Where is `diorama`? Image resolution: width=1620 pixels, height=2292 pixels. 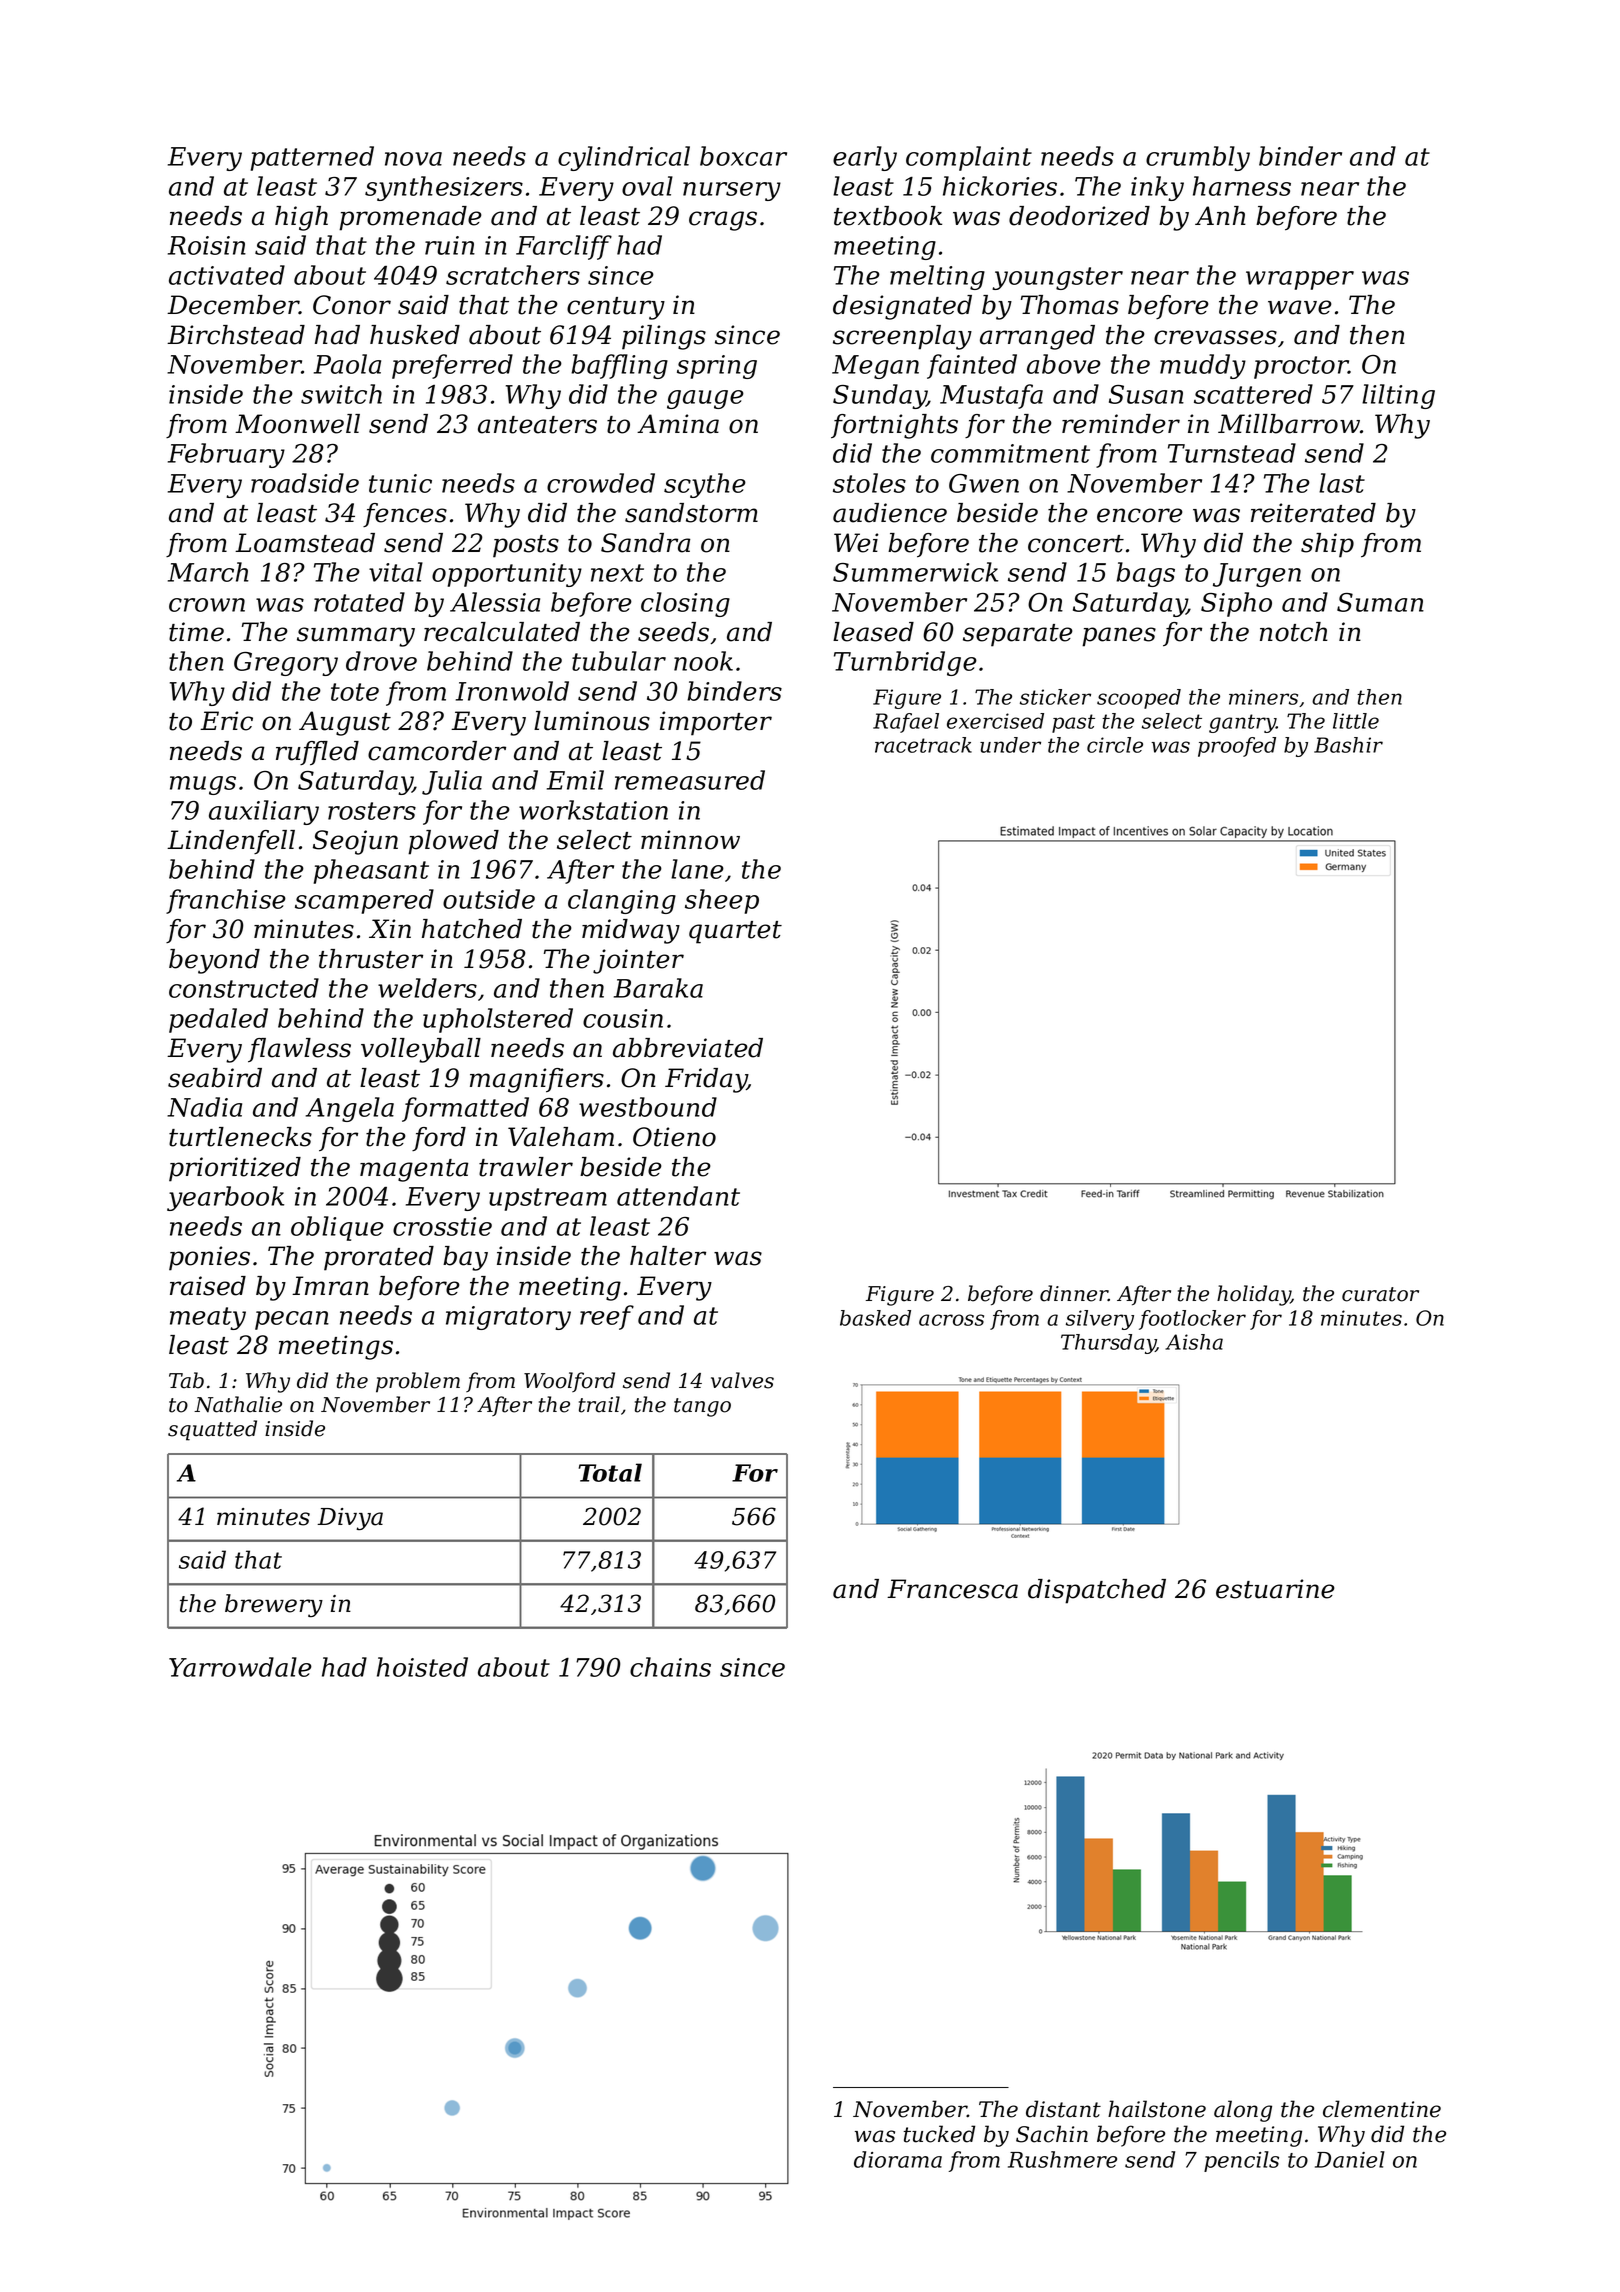 diorama is located at coordinates (898, 2159).
